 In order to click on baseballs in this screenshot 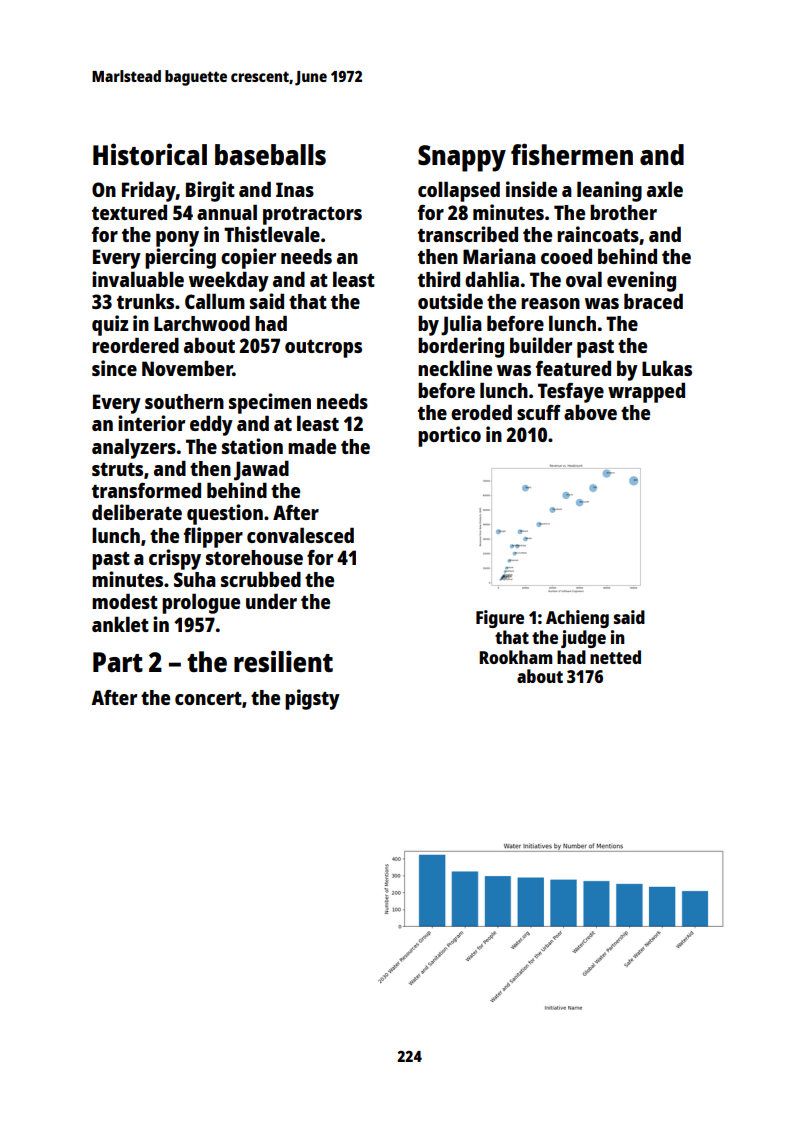, I will do `click(270, 154)`.
